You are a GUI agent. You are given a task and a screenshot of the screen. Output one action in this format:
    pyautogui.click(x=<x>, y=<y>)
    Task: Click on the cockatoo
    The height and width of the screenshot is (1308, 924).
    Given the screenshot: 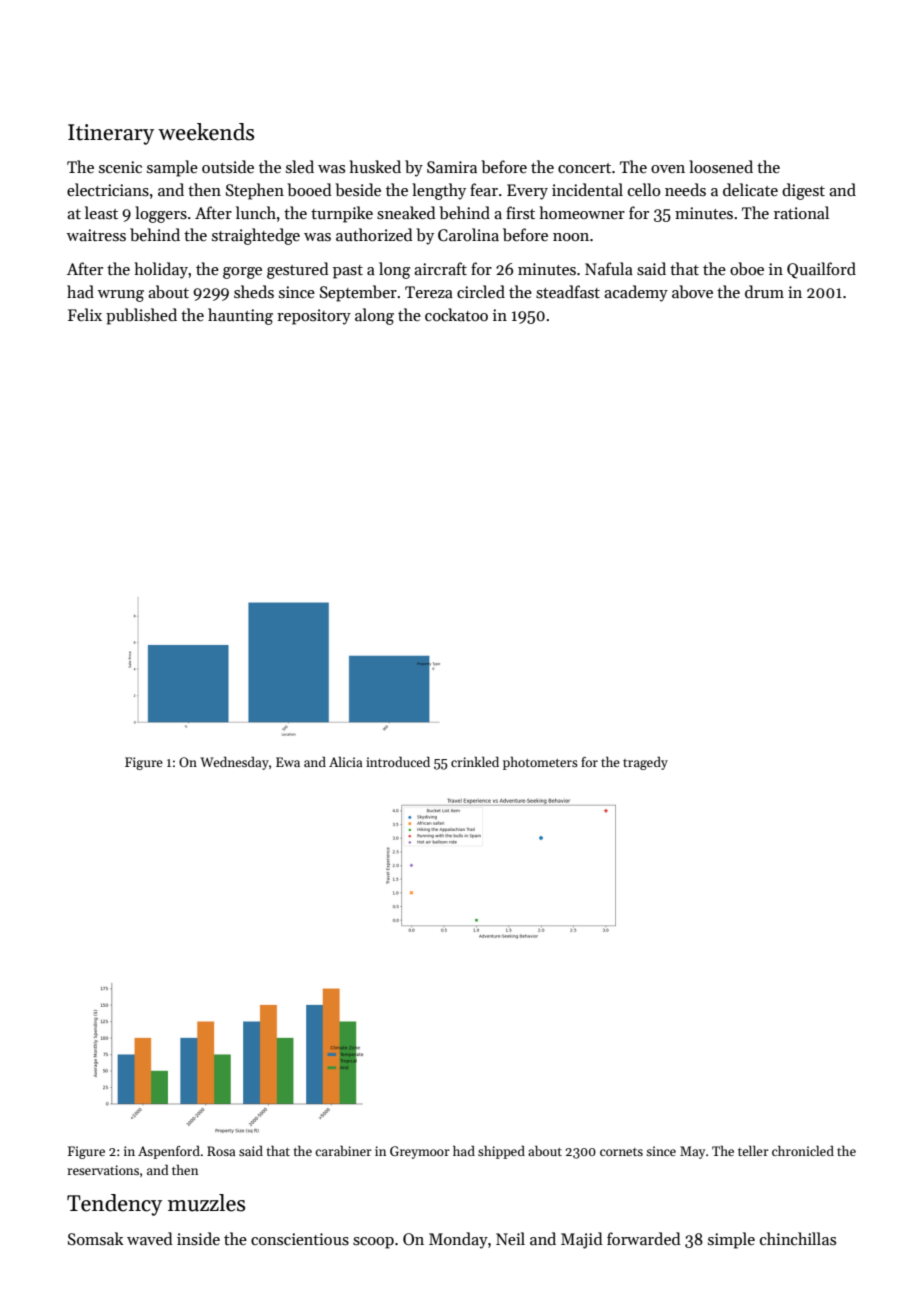 What is the action you would take?
    pyautogui.click(x=456, y=314)
